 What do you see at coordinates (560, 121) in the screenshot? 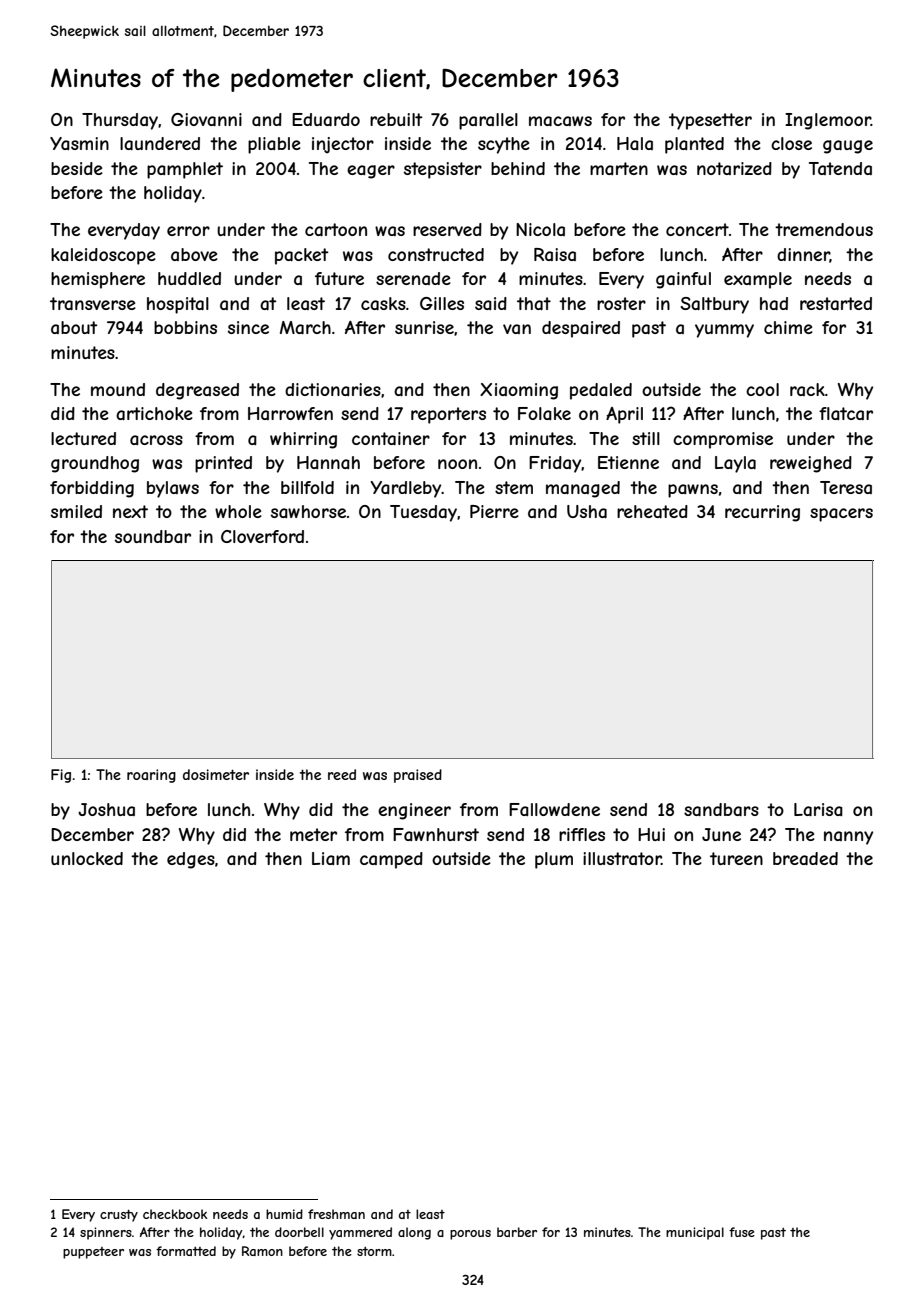
I see `macaws` at bounding box center [560, 121].
